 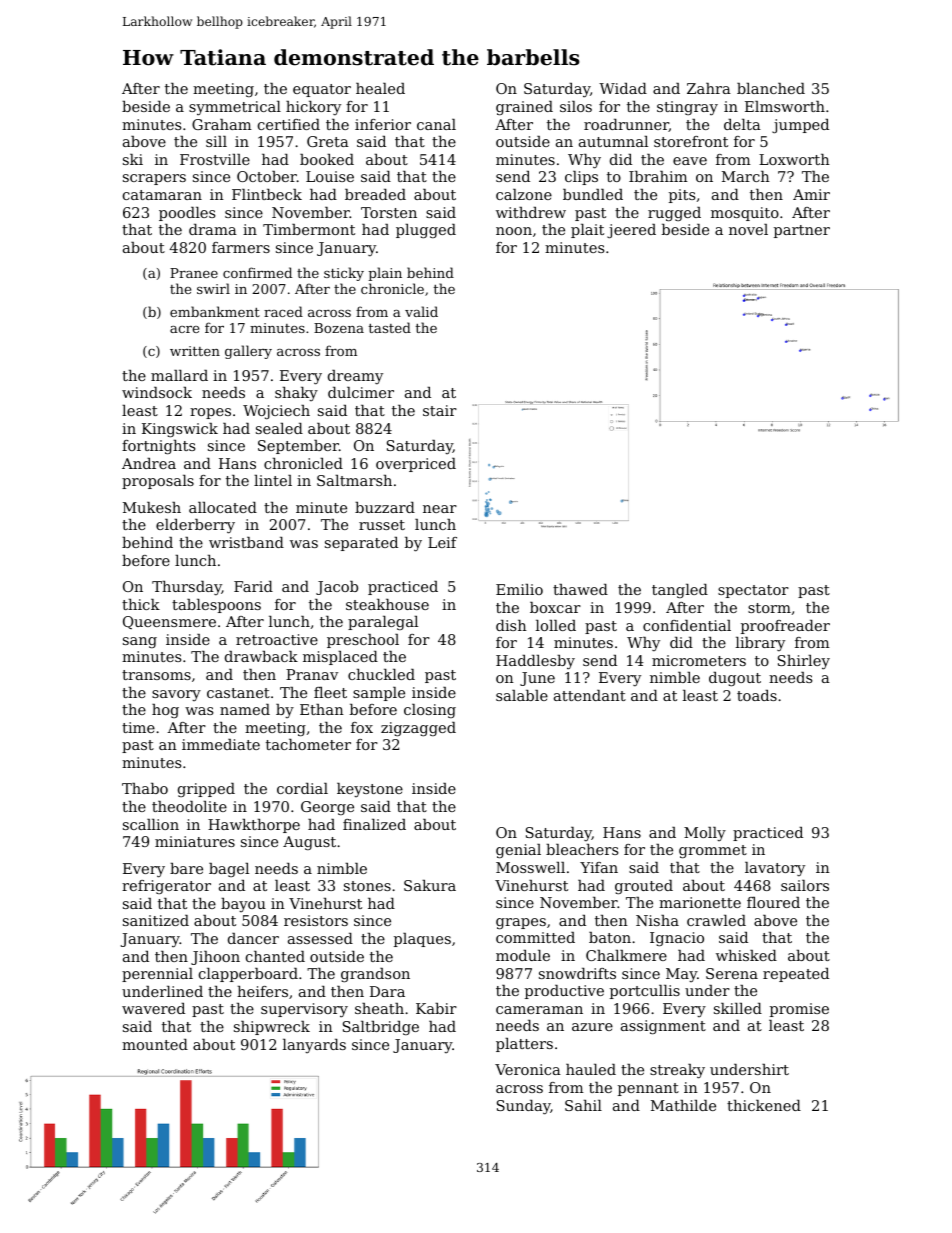 What do you see at coordinates (157, 392) in the image?
I see `windsock` at bounding box center [157, 392].
